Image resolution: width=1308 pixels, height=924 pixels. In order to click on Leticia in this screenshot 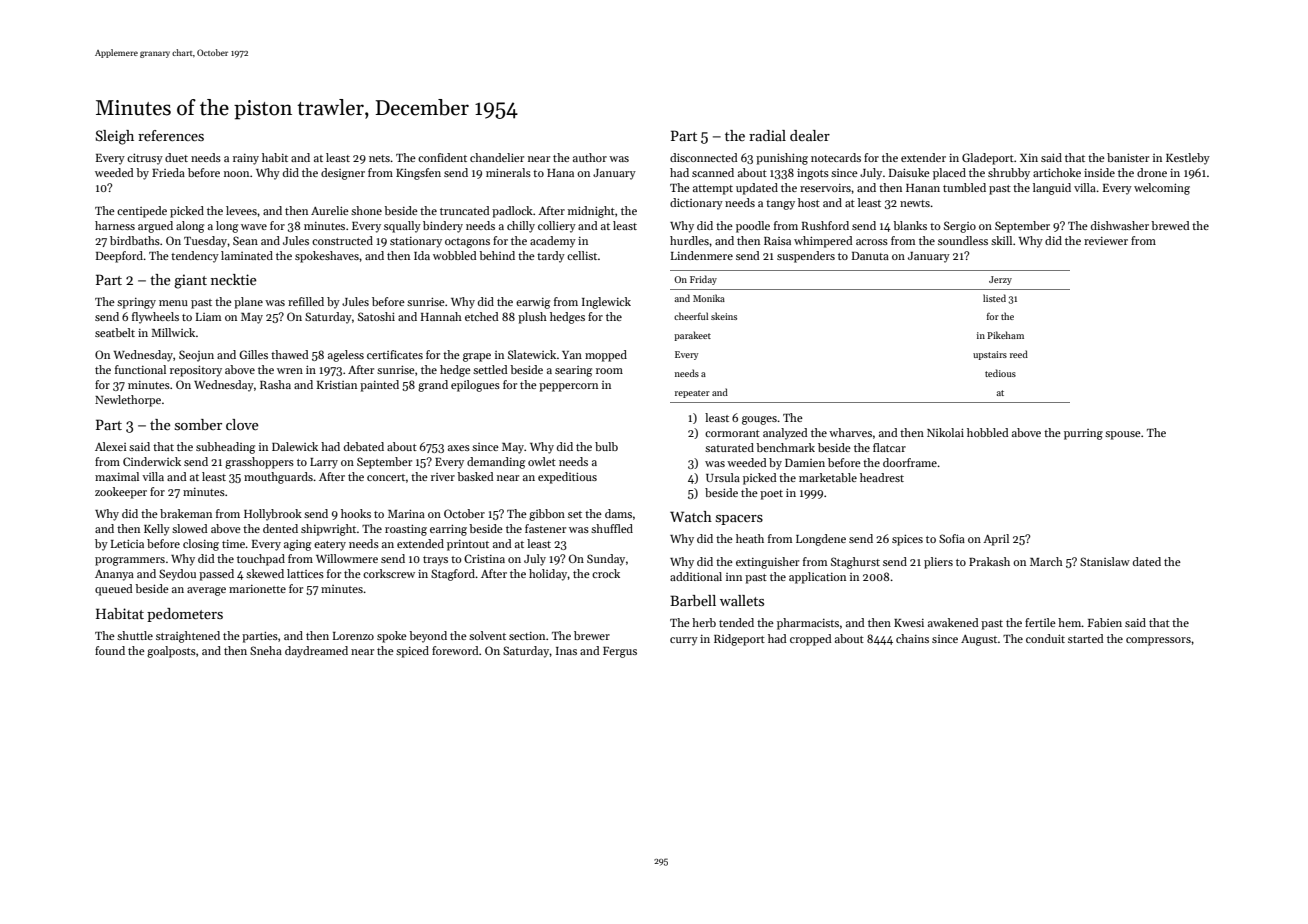, I will do `click(127, 543)`.
